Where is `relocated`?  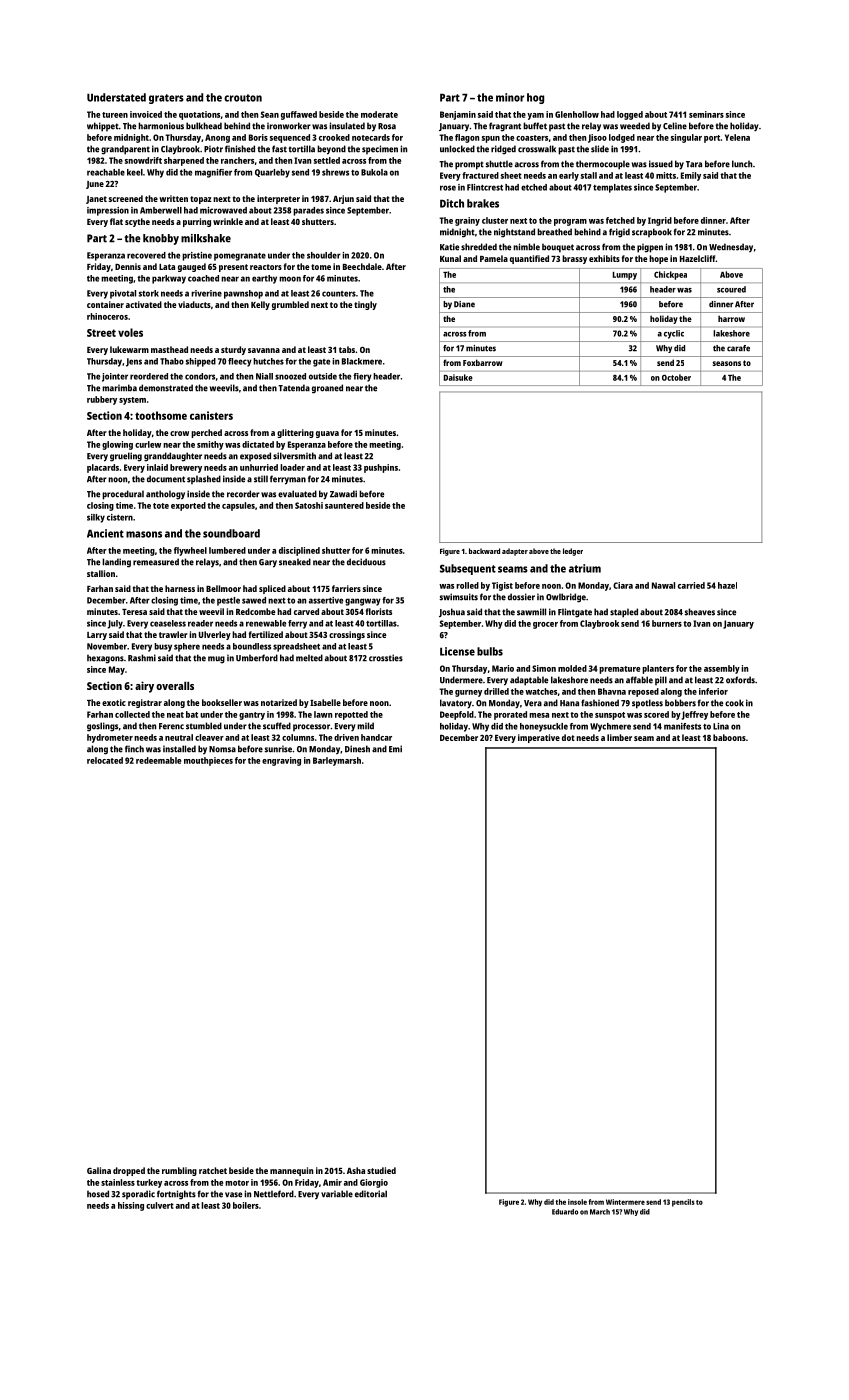
relocated is located at coordinates (105, 760).
